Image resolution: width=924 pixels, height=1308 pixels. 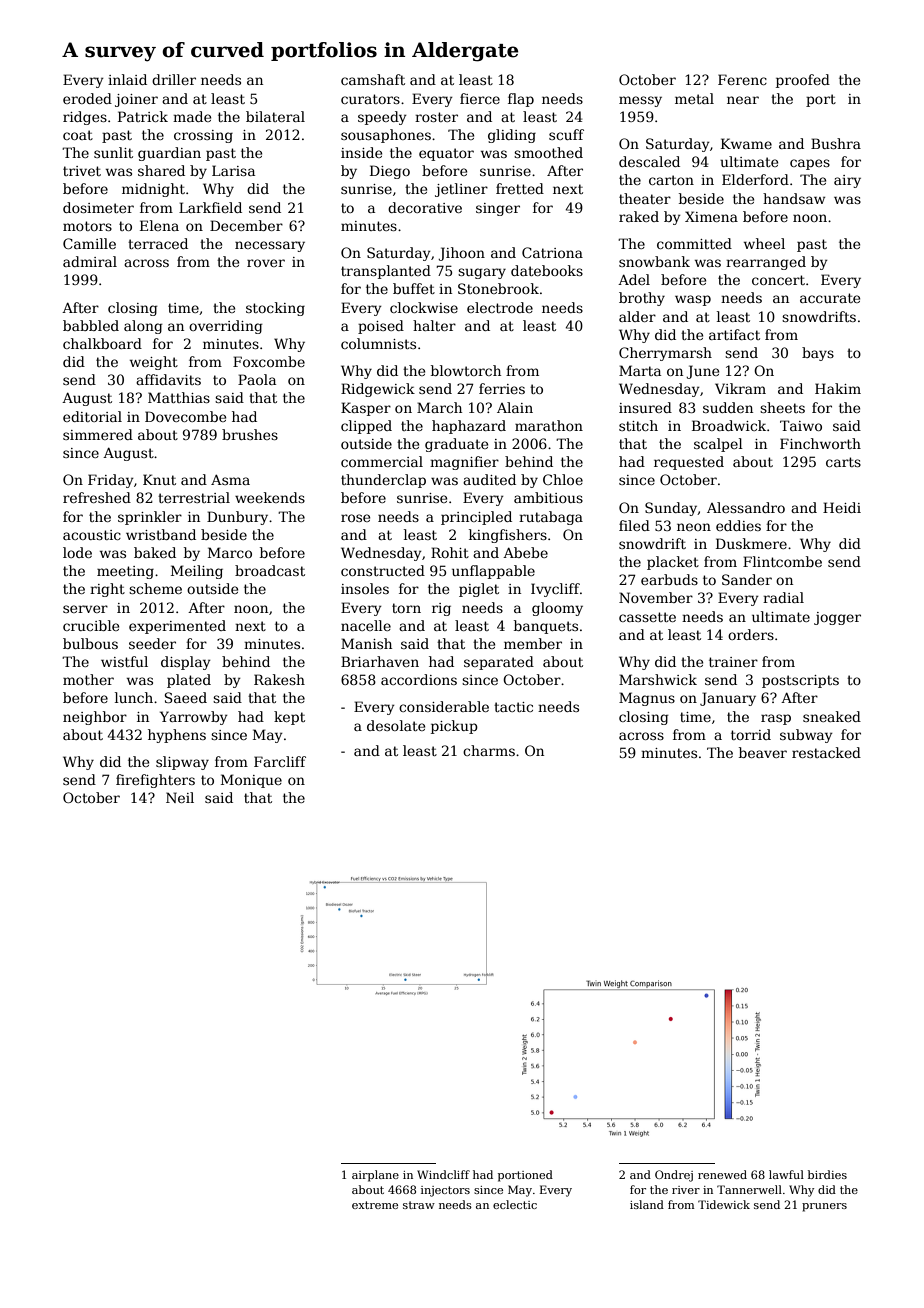 What do you see at coordinates (177, 736) in the page?
I see `hyphens` at bounding box center [177, 736].
